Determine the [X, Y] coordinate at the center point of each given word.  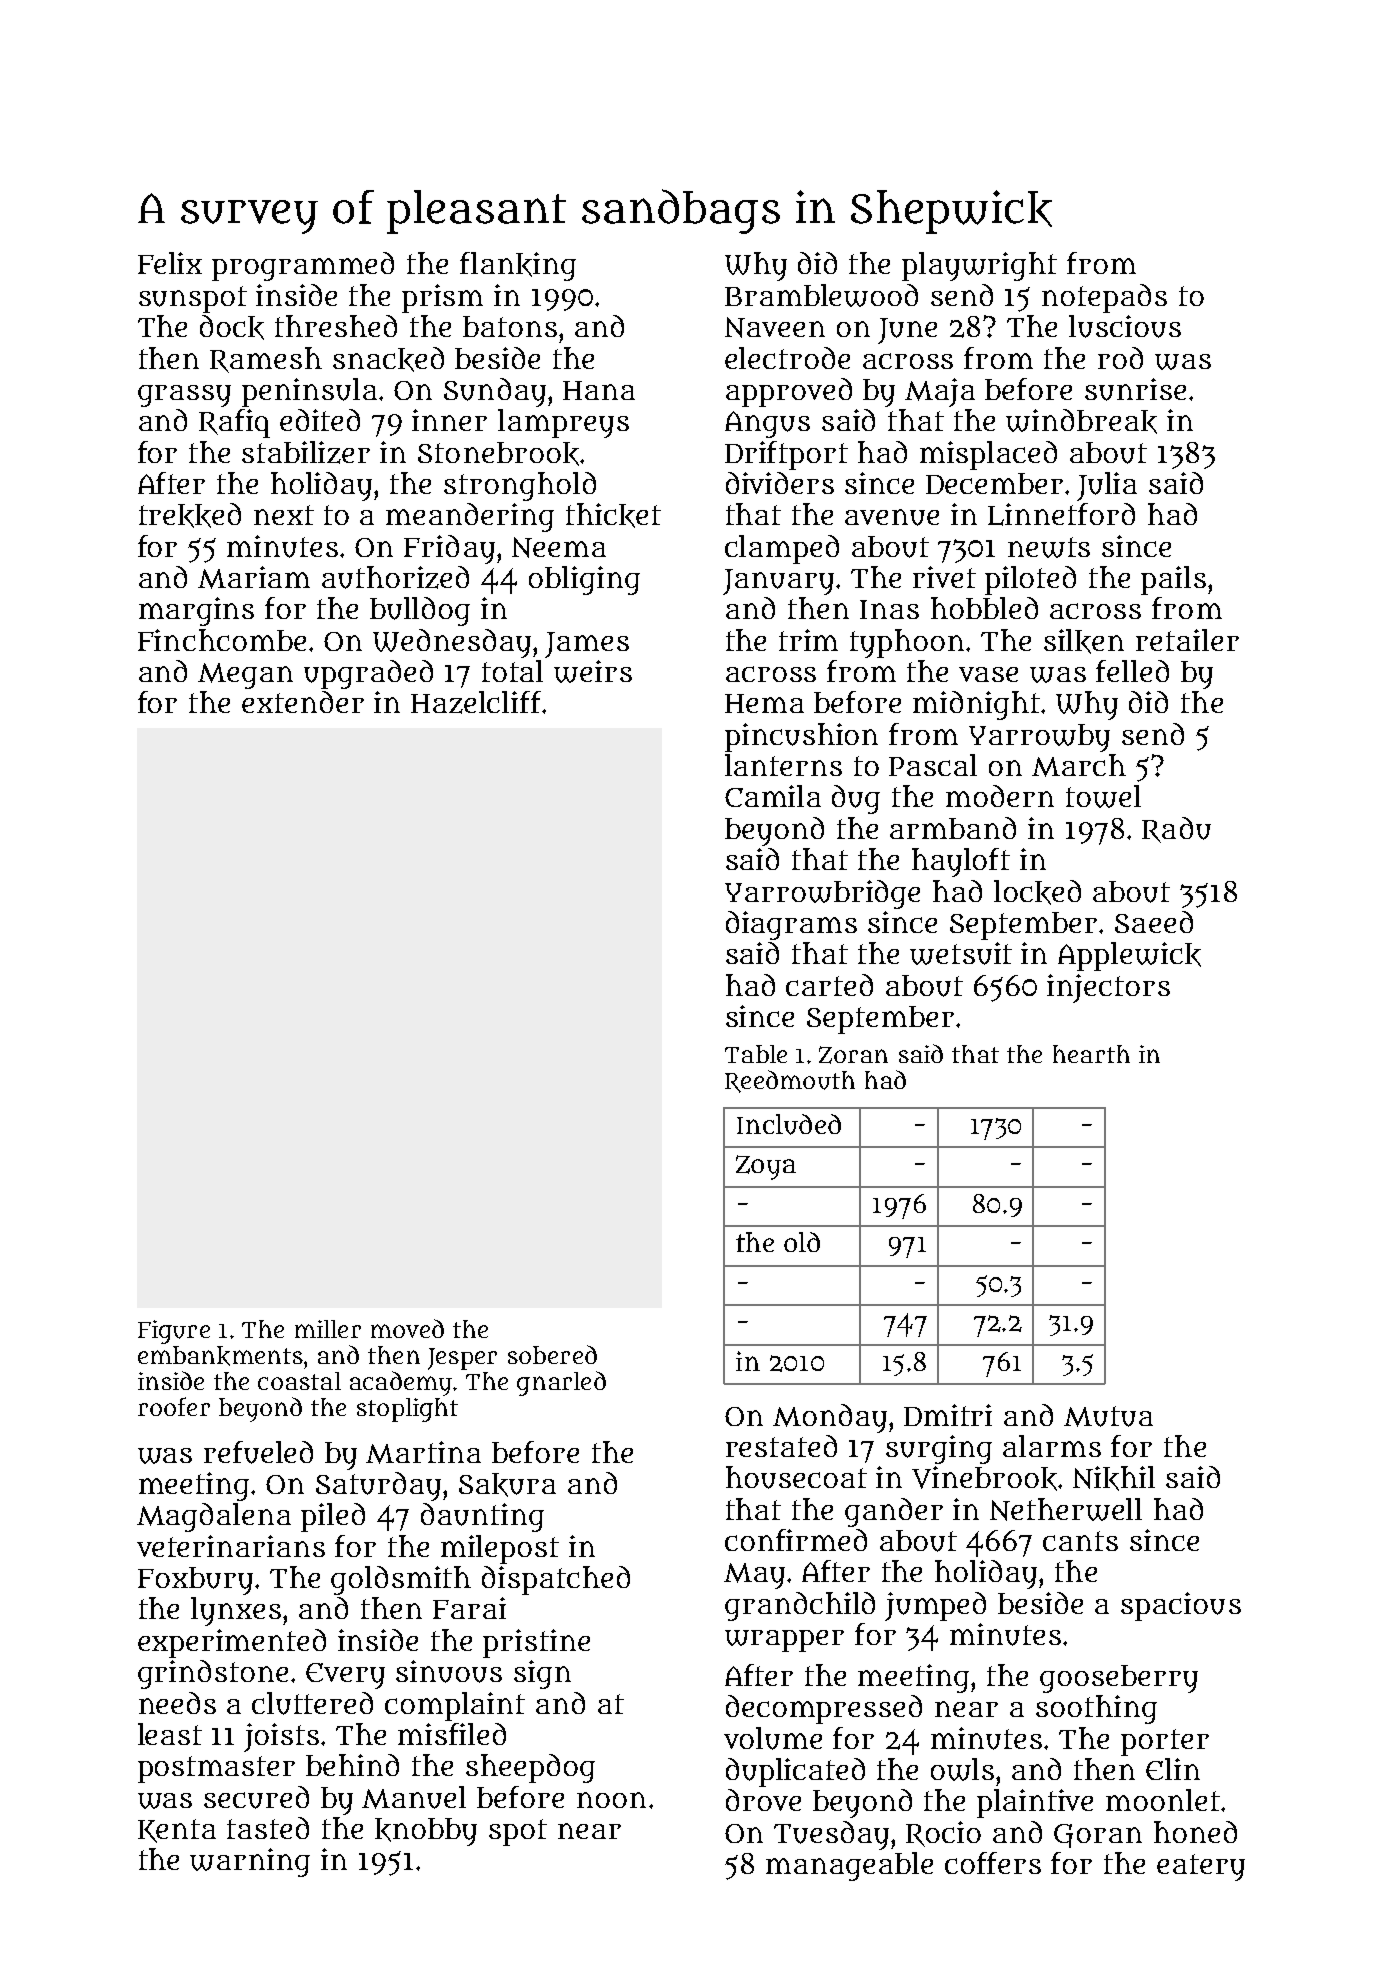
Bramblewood [821, 295]
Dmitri [948, 1415]
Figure [174, 1332]
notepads [1104, 298]
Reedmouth [790, 1081]
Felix [170, 263]
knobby [426, 1832]
